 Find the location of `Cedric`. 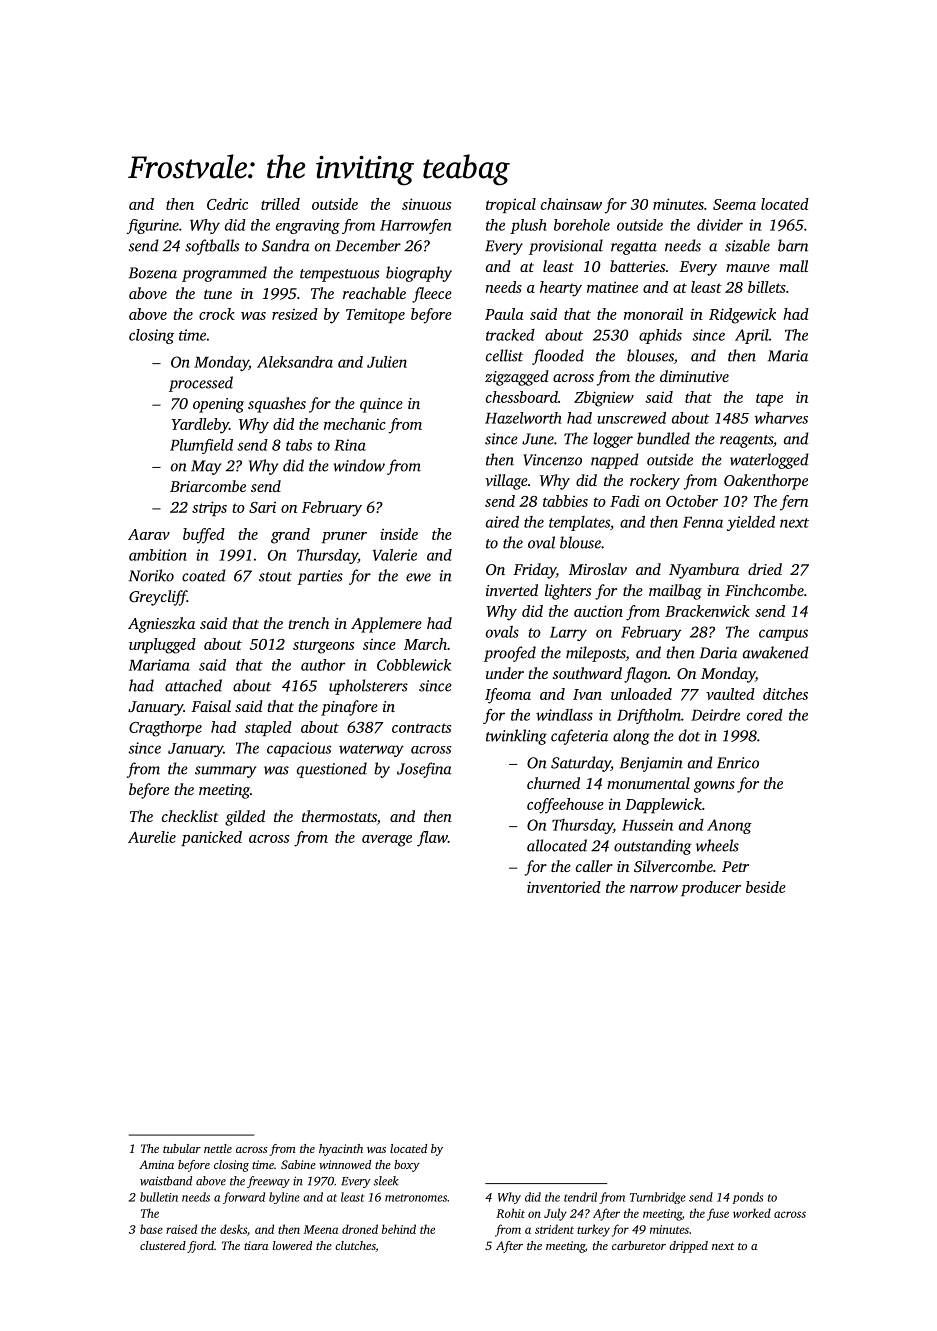

Cedric is located at coordinates (227, 204).
